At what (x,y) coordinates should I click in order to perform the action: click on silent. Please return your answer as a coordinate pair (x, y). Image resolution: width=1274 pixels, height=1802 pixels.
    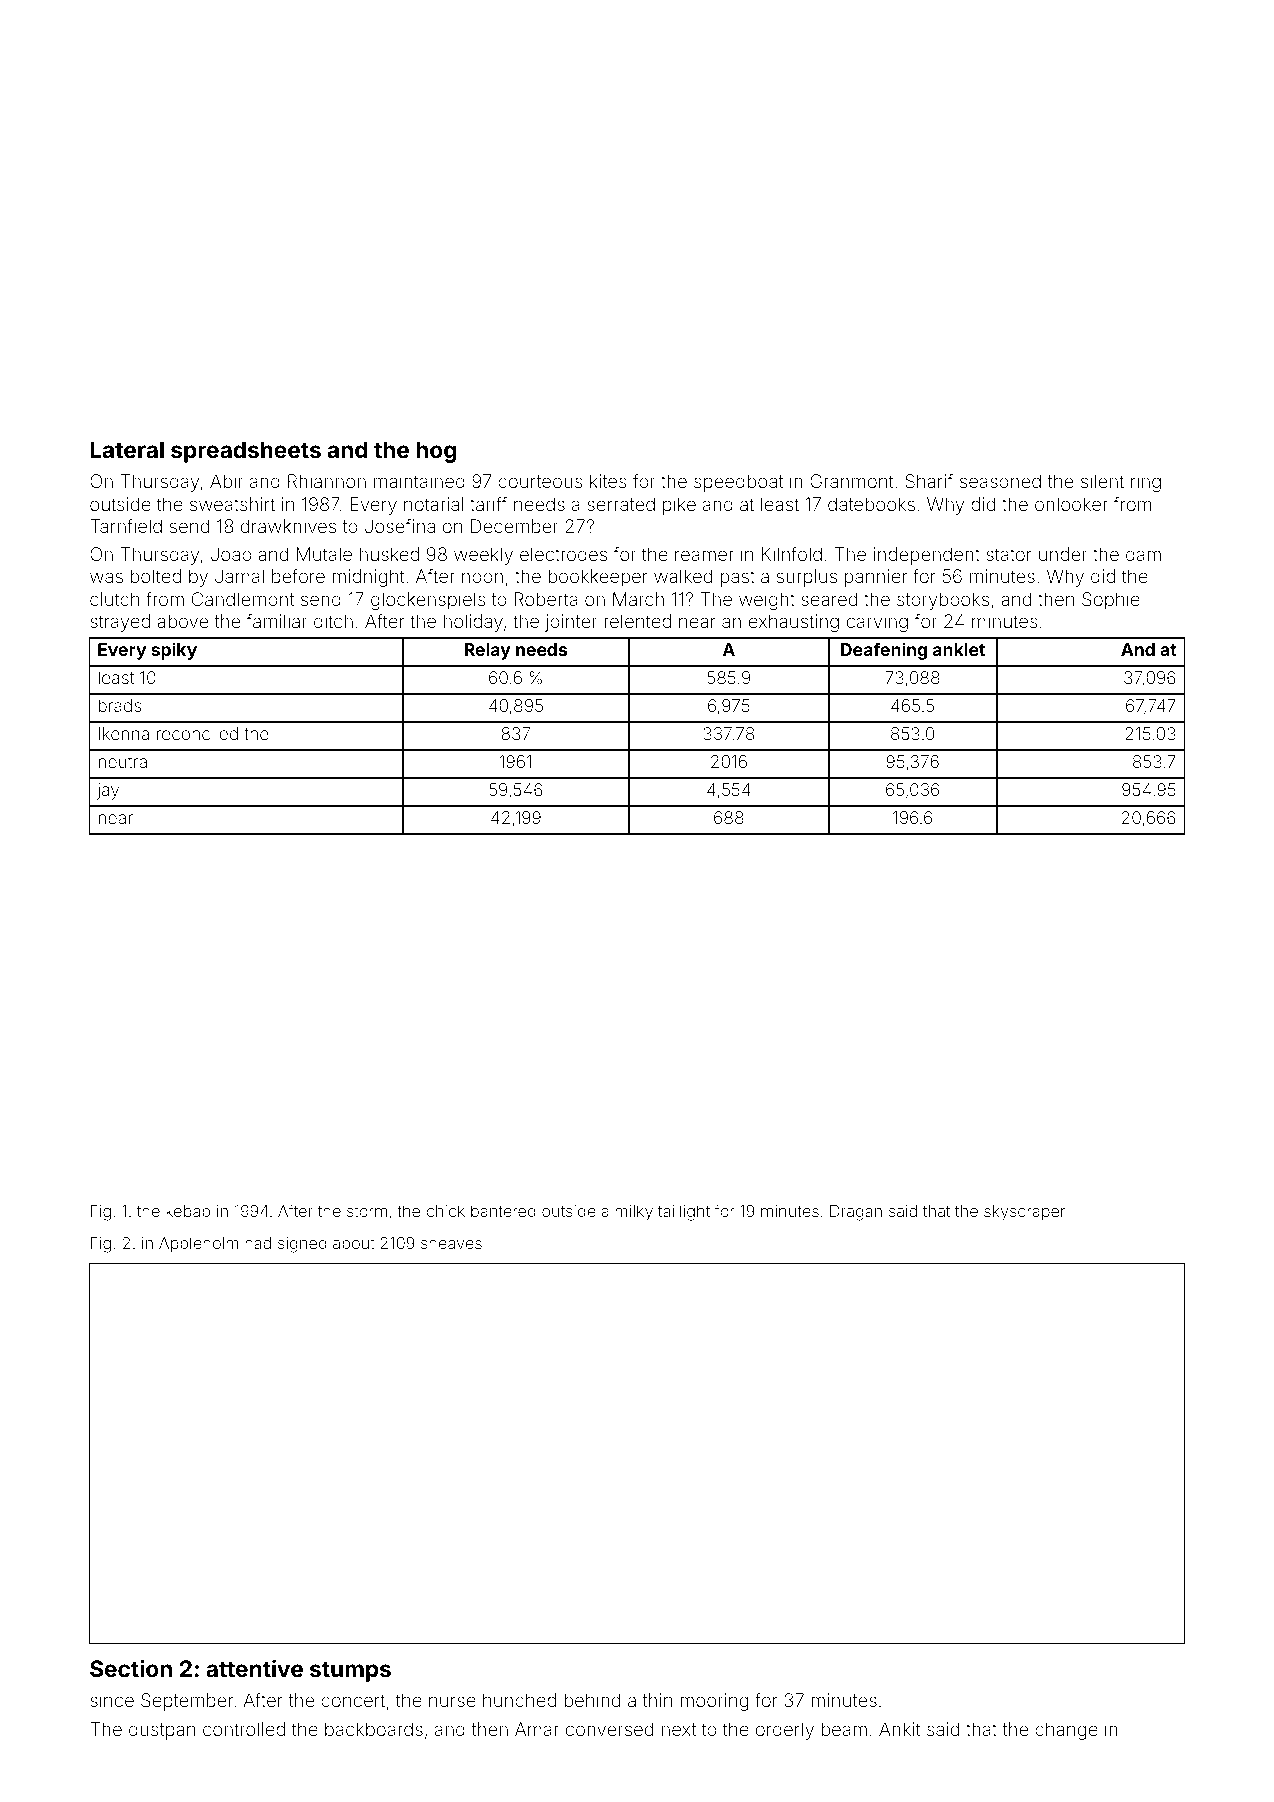
    Looking at the image, I should click on (1102, 481).
